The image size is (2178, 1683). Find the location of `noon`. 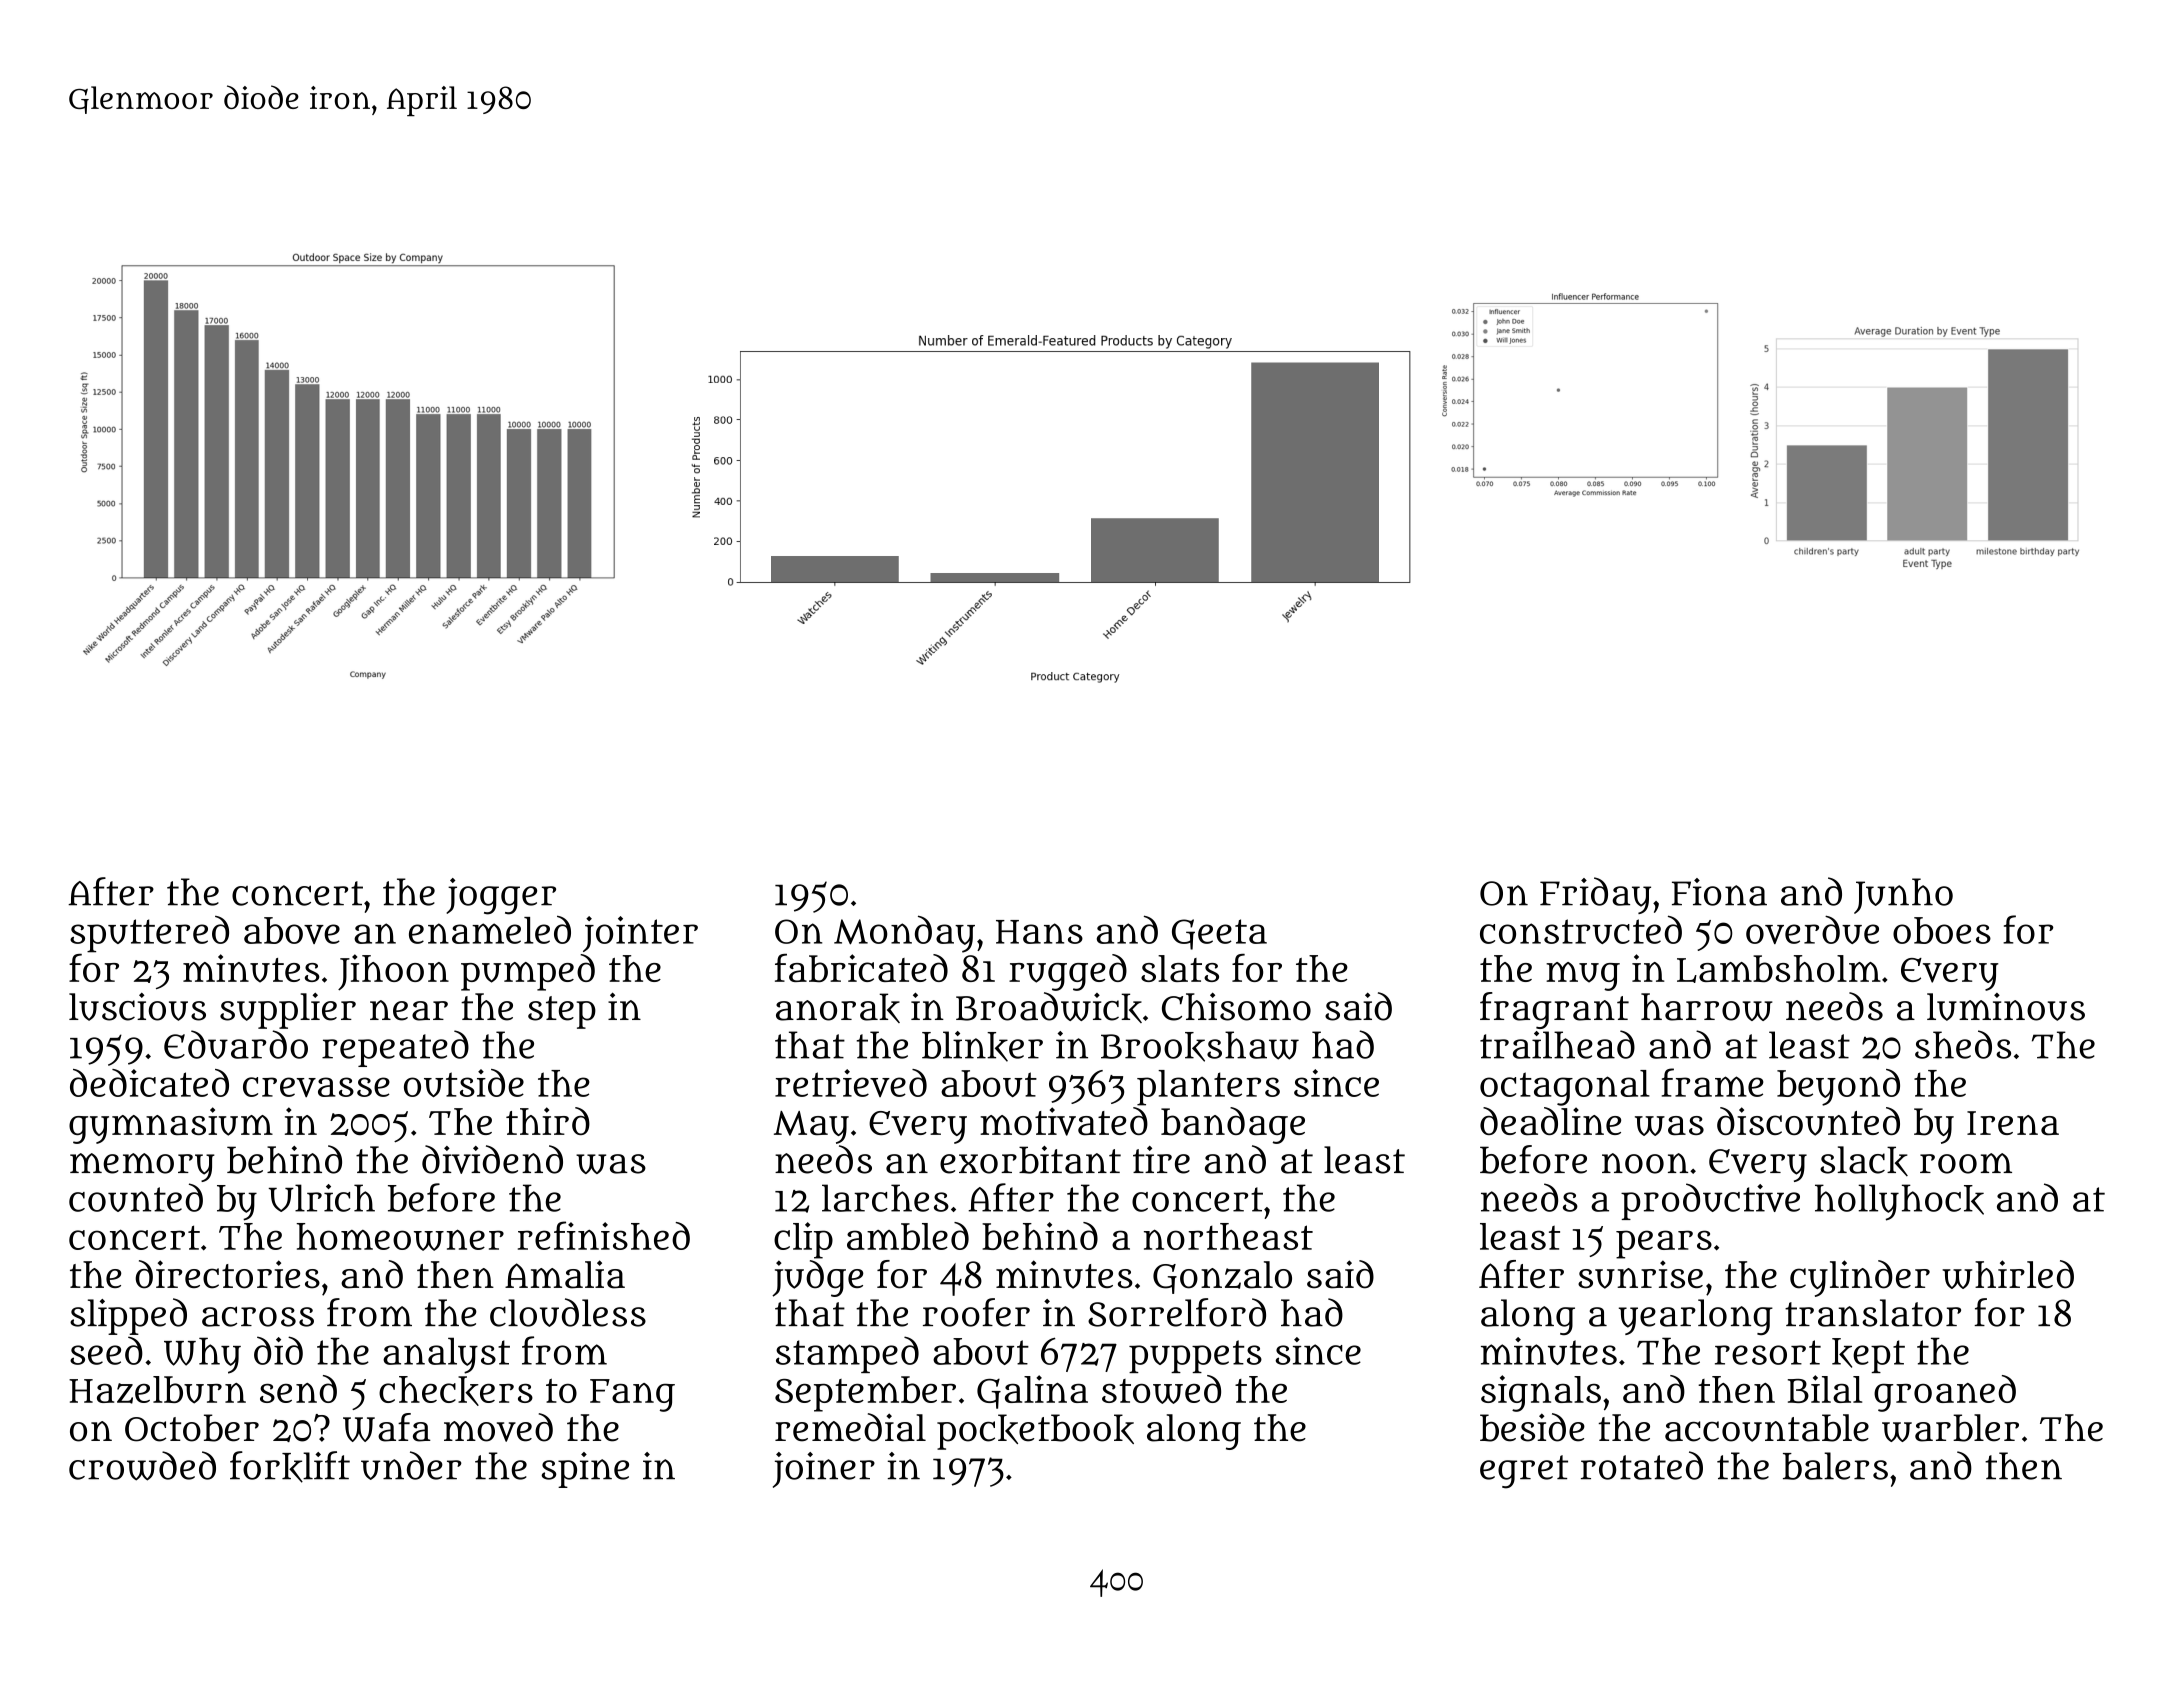

noon is located at coordinates (1645, 1163).
